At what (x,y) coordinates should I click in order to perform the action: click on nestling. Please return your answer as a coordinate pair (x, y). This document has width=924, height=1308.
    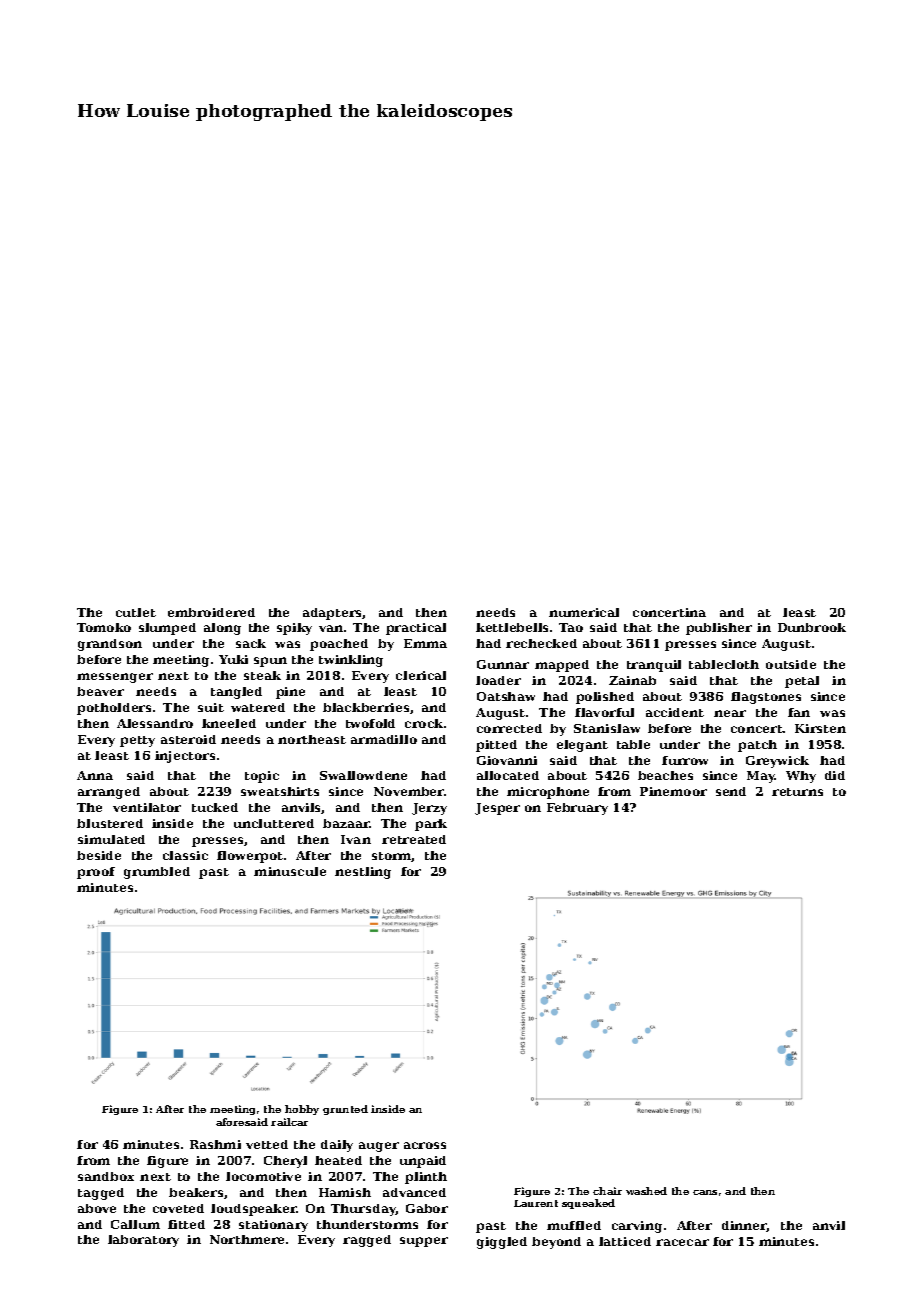
    Looking at the image, I should click on (363, 873).
